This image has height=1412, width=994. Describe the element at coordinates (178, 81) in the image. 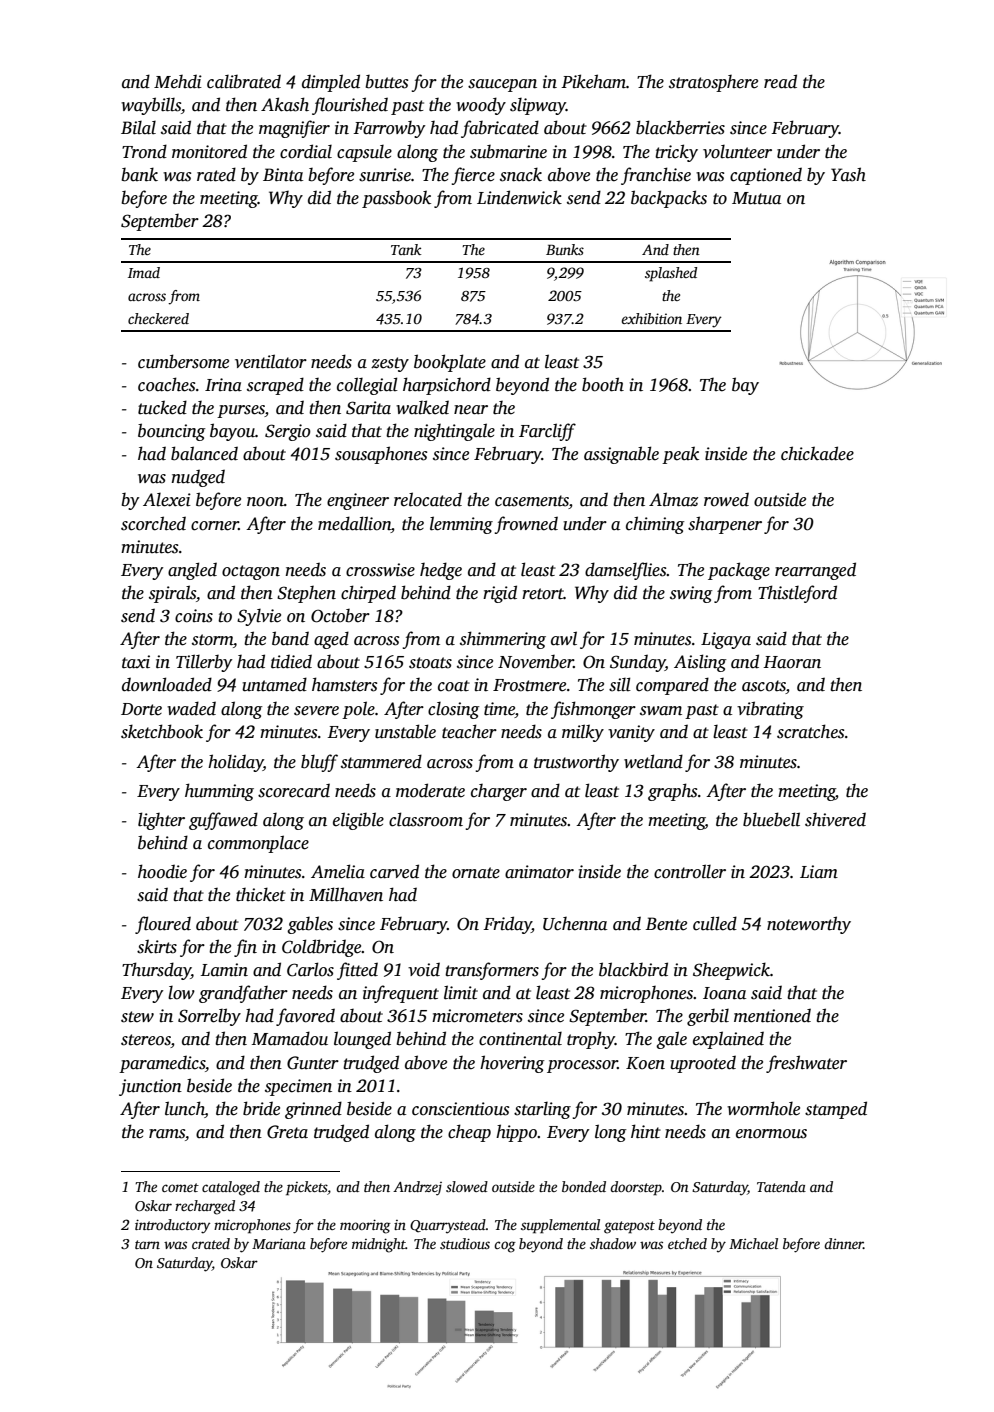

I see `Mehdi` at that location.
